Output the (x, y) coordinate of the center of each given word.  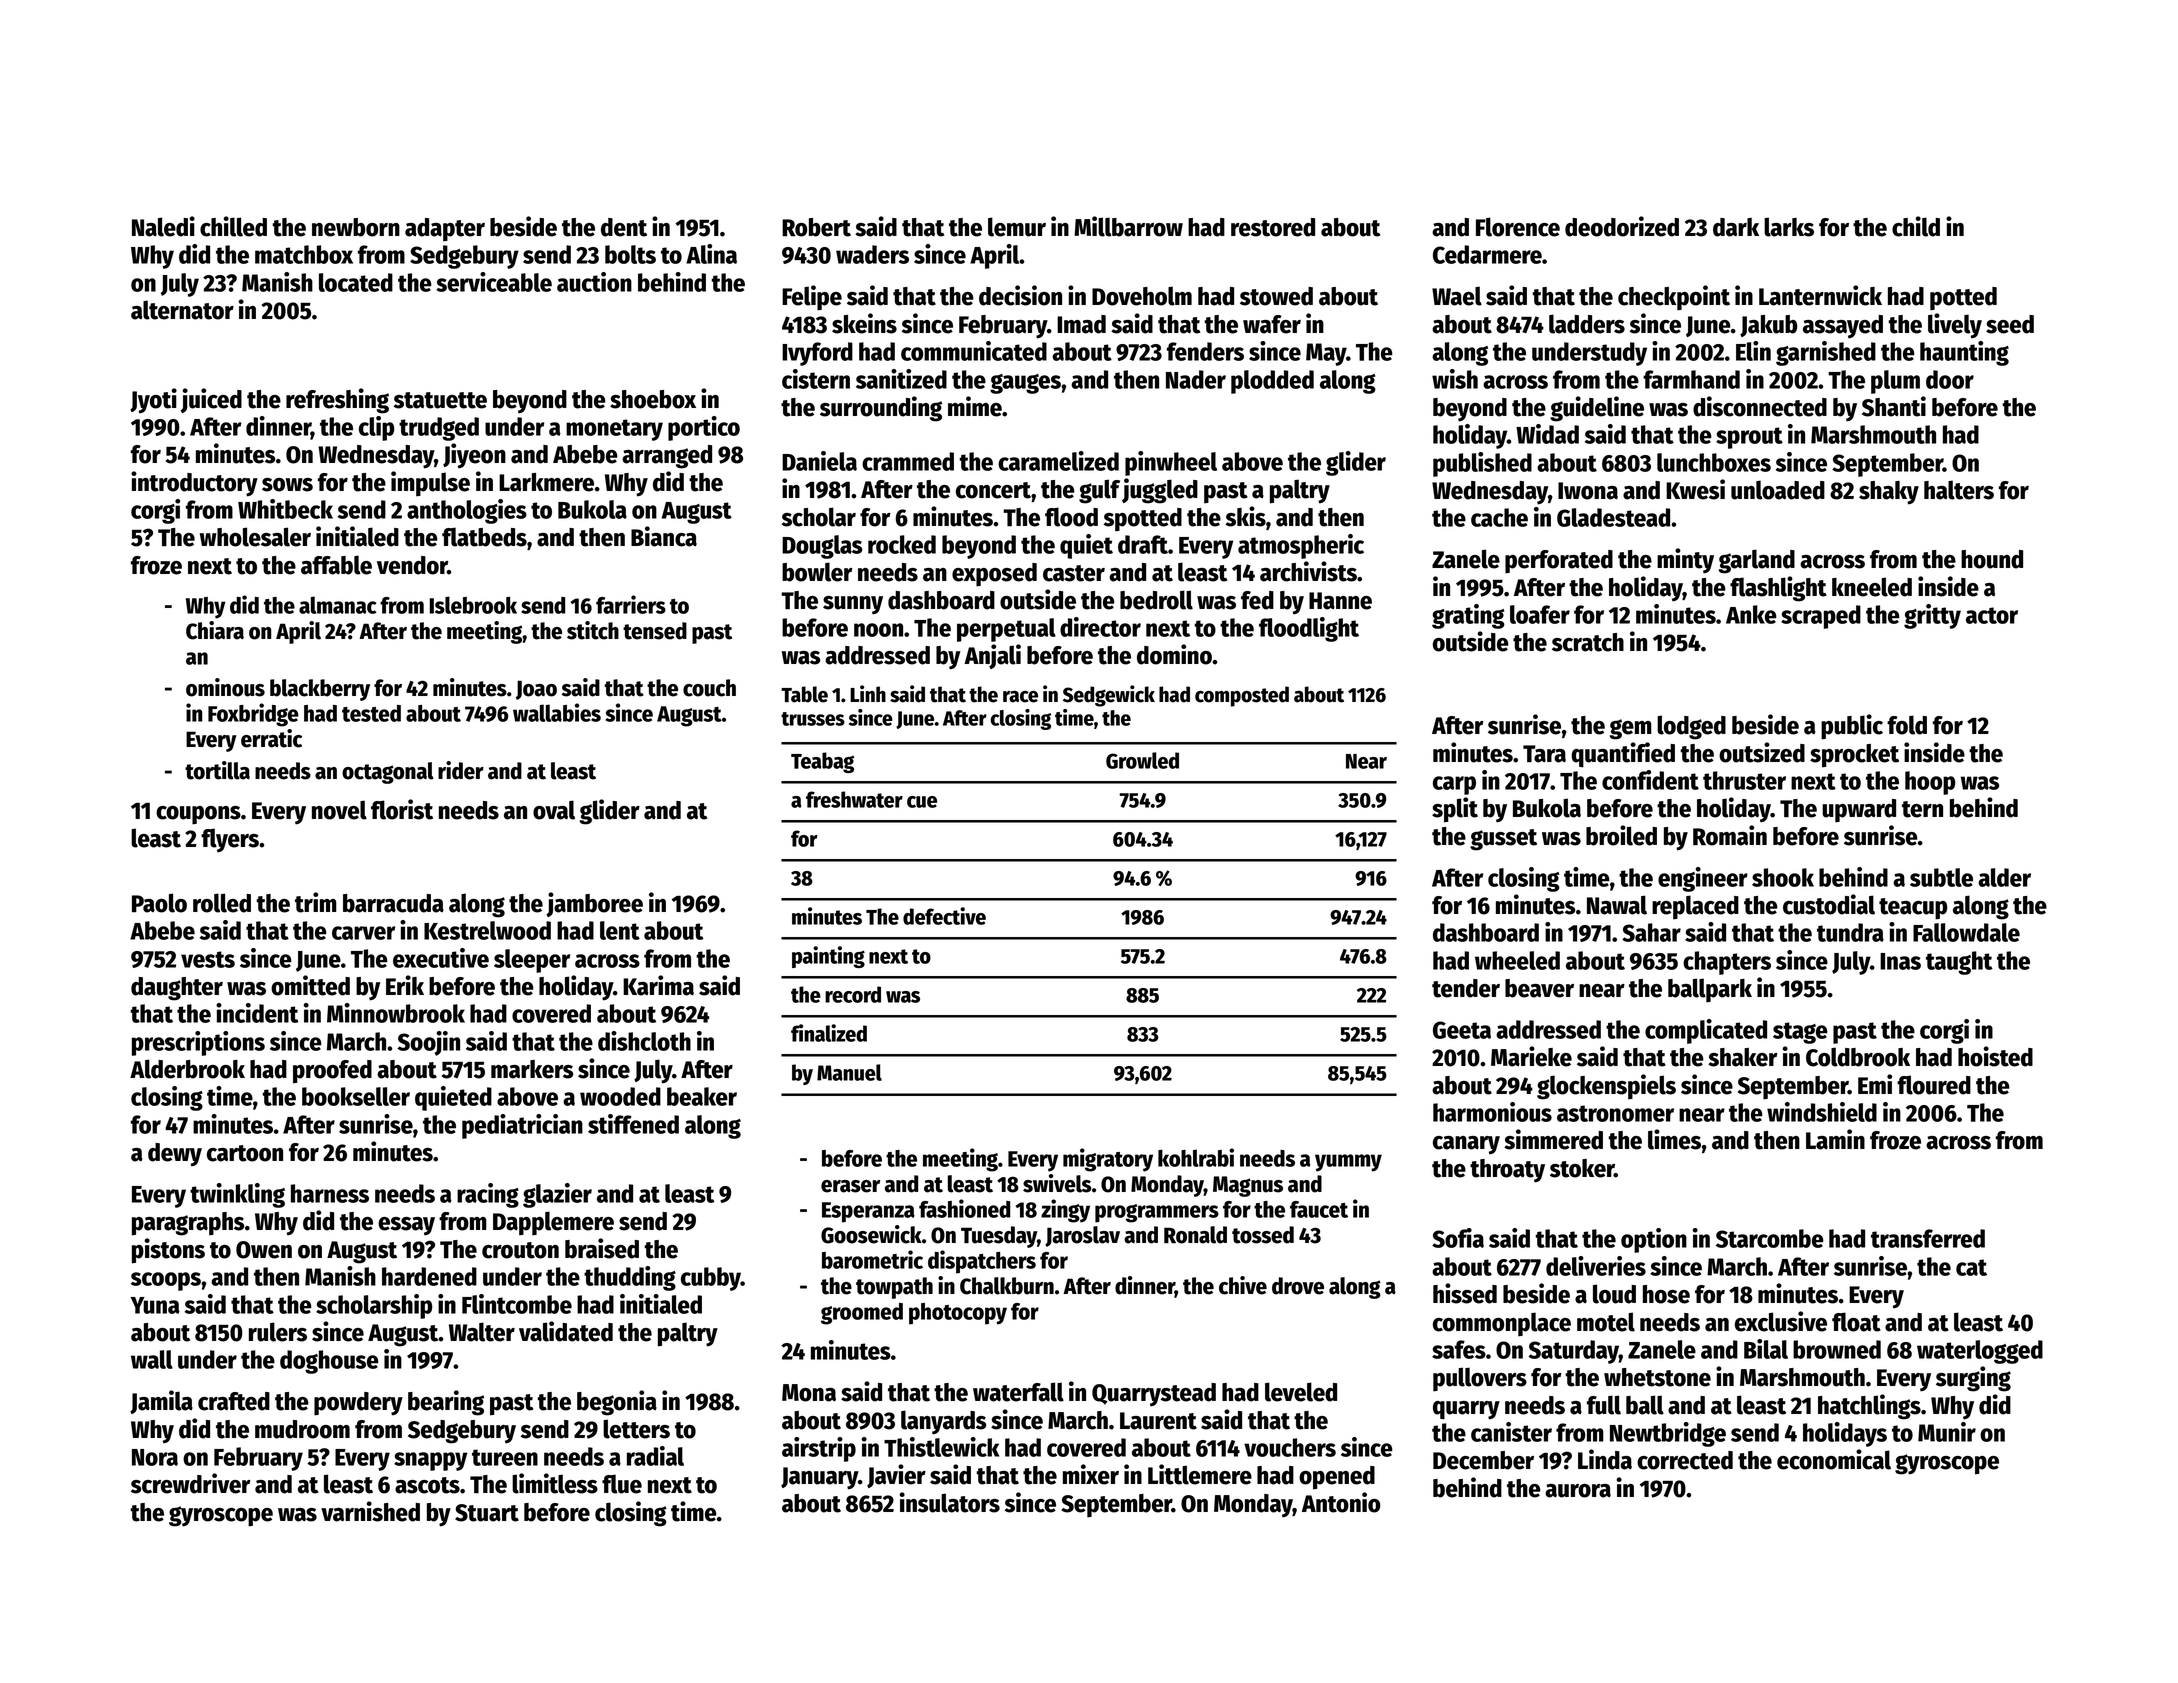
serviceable (494, 282)
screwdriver (190, 1483)
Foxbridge (253, 715)
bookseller (356, 1096)
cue (922, 802)
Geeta (1462, 1030)
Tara (1544, 754)
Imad (1081, 324)
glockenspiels (1606, 1087)
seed (2010, 324)
